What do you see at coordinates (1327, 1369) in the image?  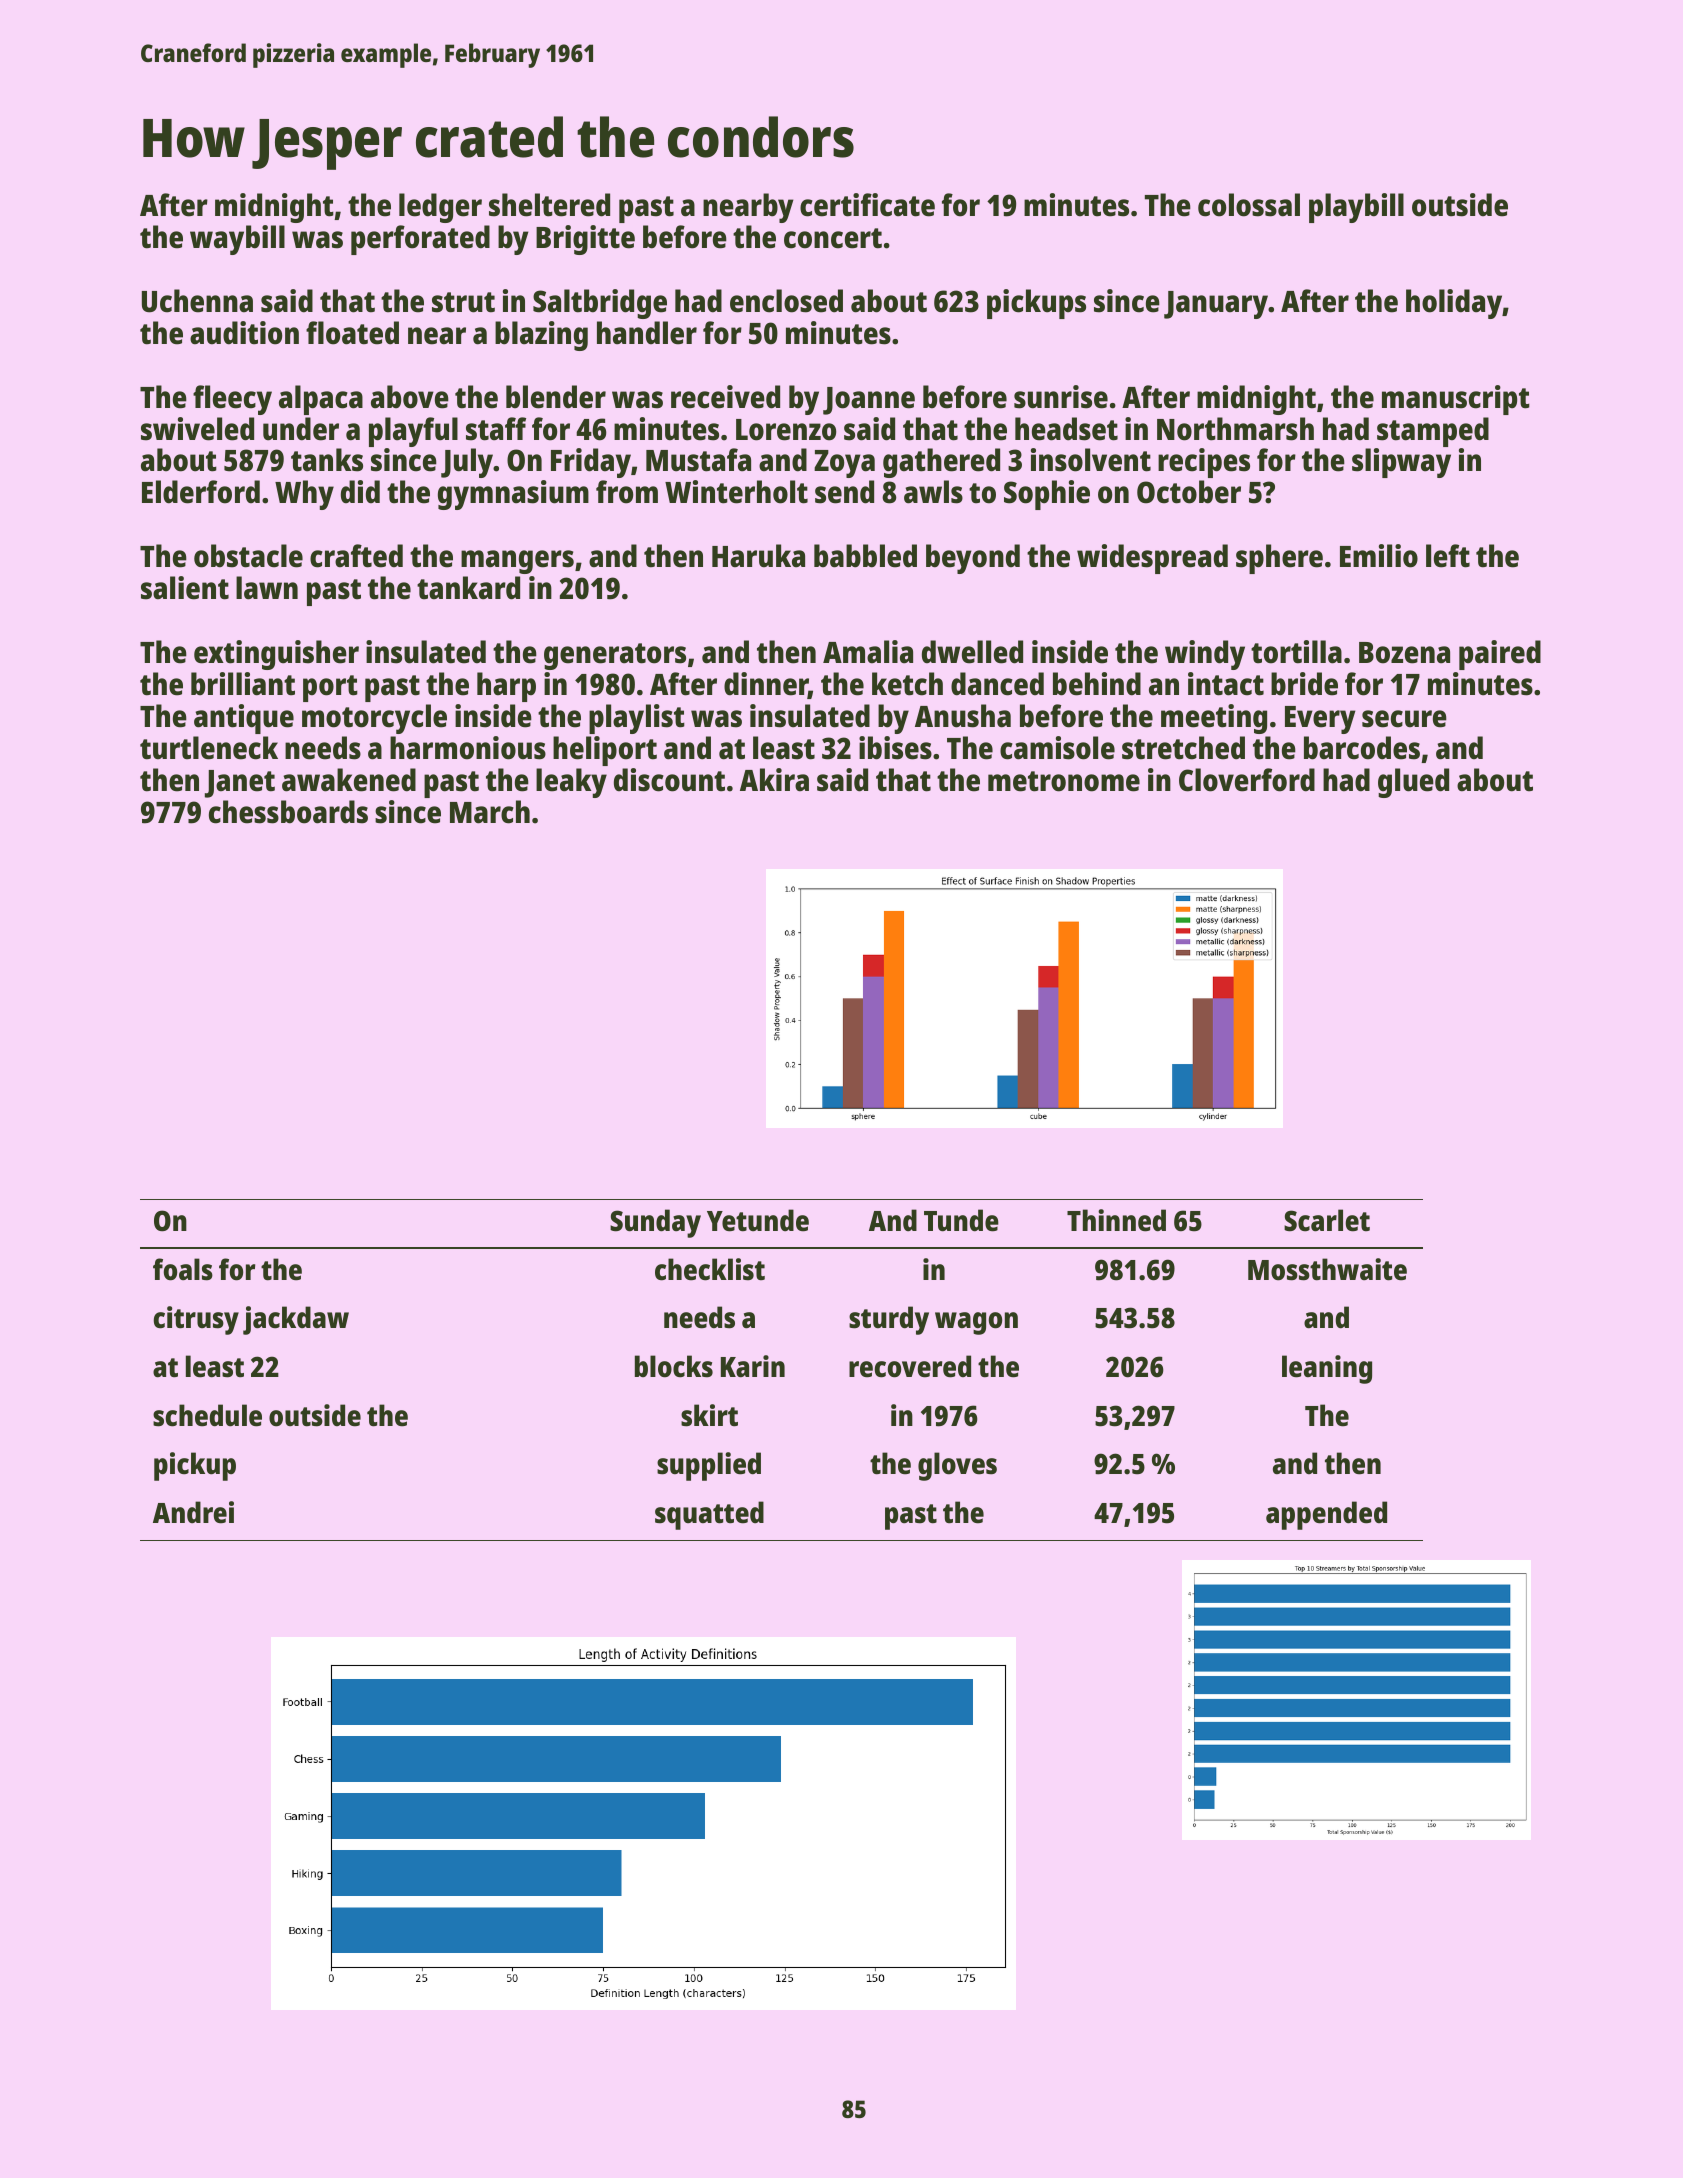 I see `leaning` at bounding box center [1327, 1369].
